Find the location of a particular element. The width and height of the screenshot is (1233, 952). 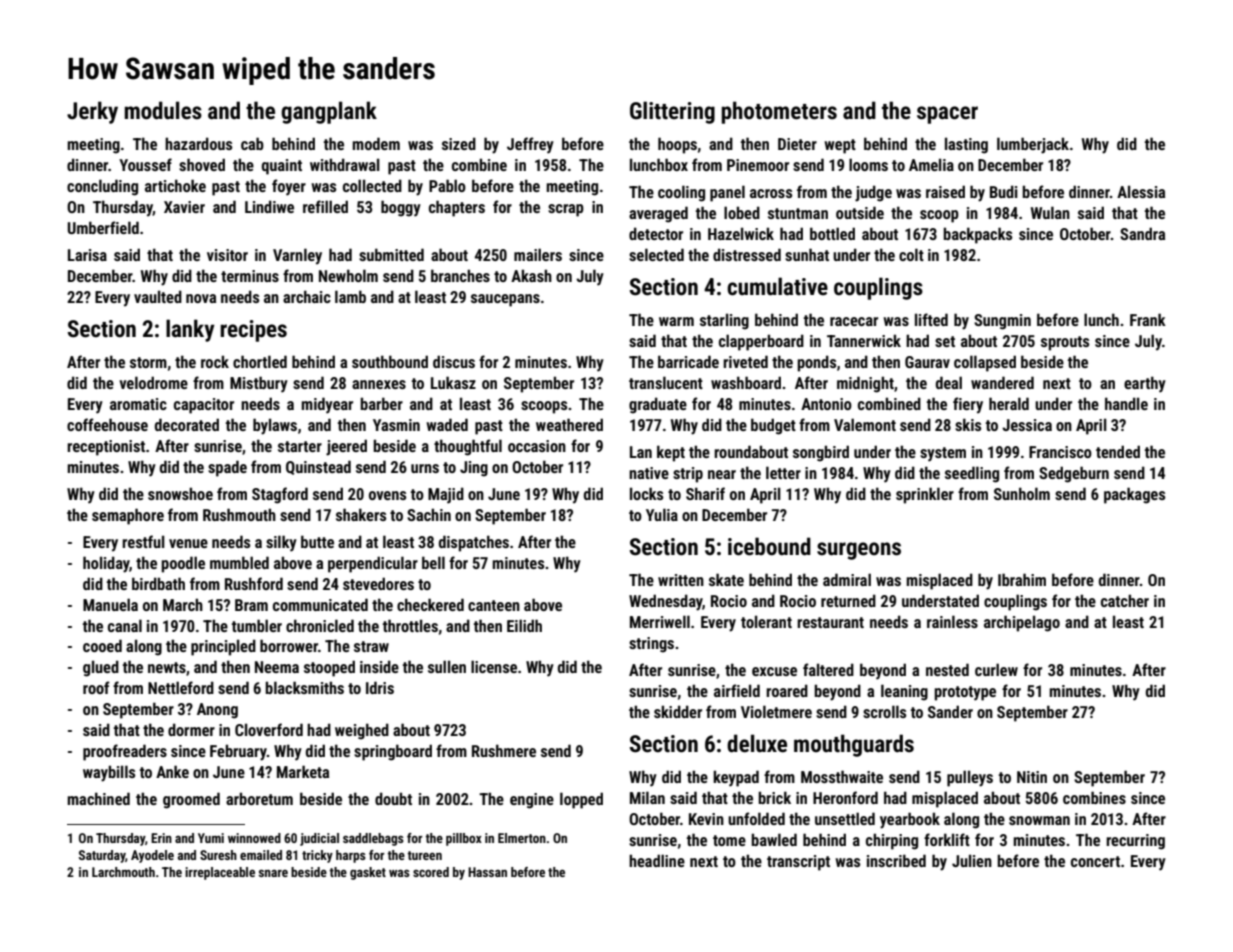

spacer is located at coordinates (947, 115).
